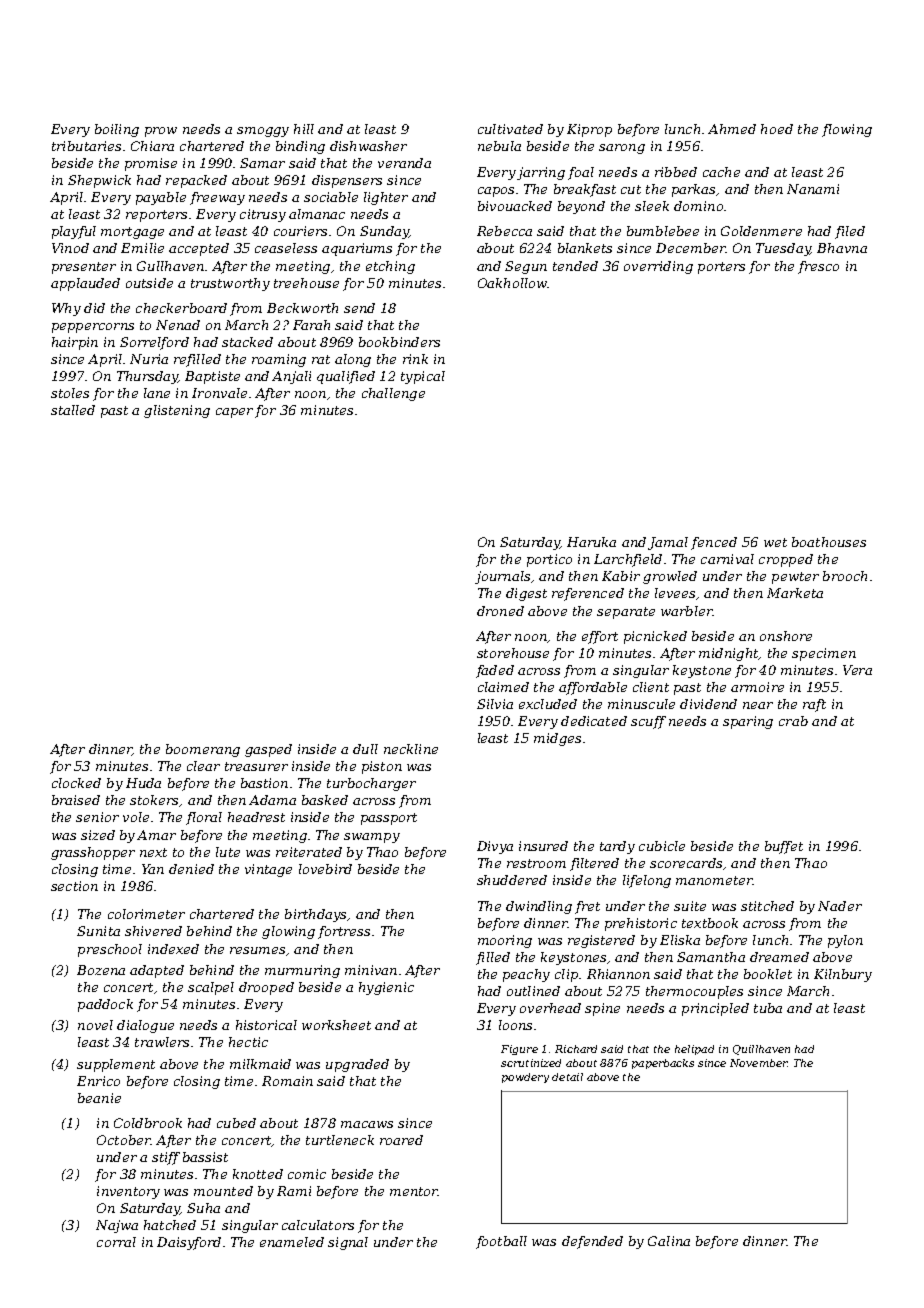 The height and width of the screenshot is (1308, 924). Describe the element at coordinates (784, 847) in the screenshot. I see `buffet` at that location.
